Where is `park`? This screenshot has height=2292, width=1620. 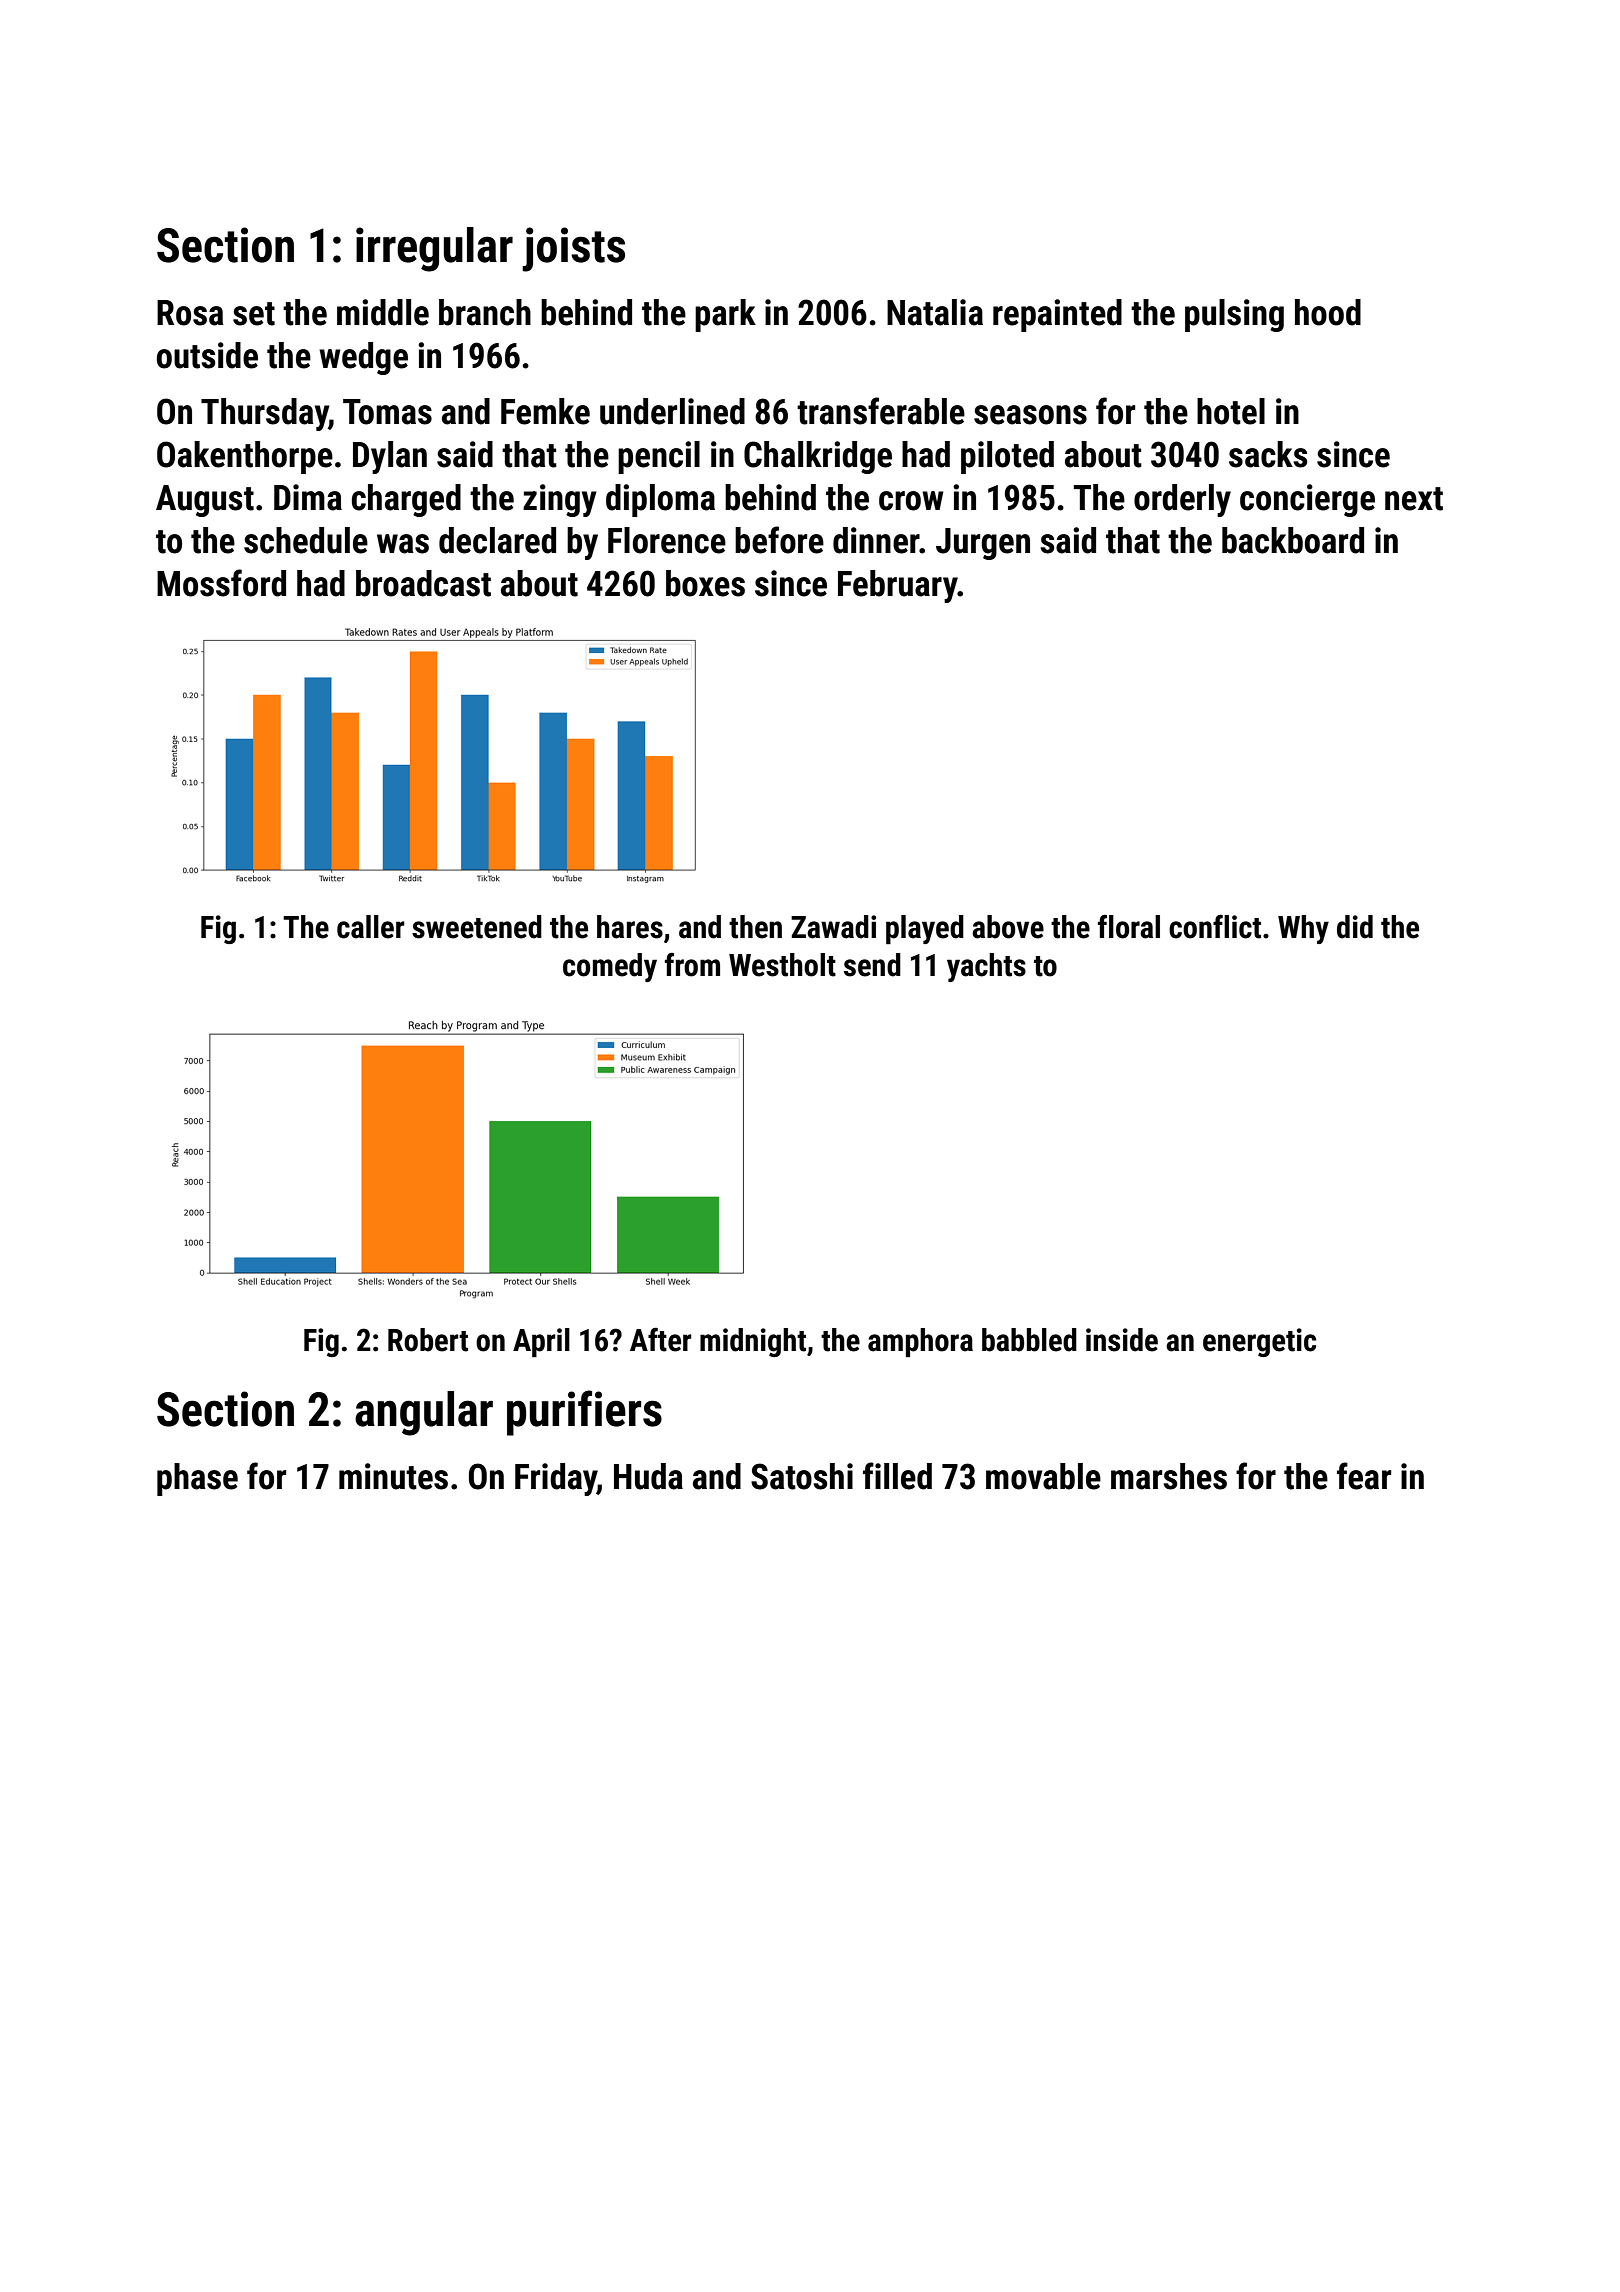 park is located at coordinates (725, 315).
